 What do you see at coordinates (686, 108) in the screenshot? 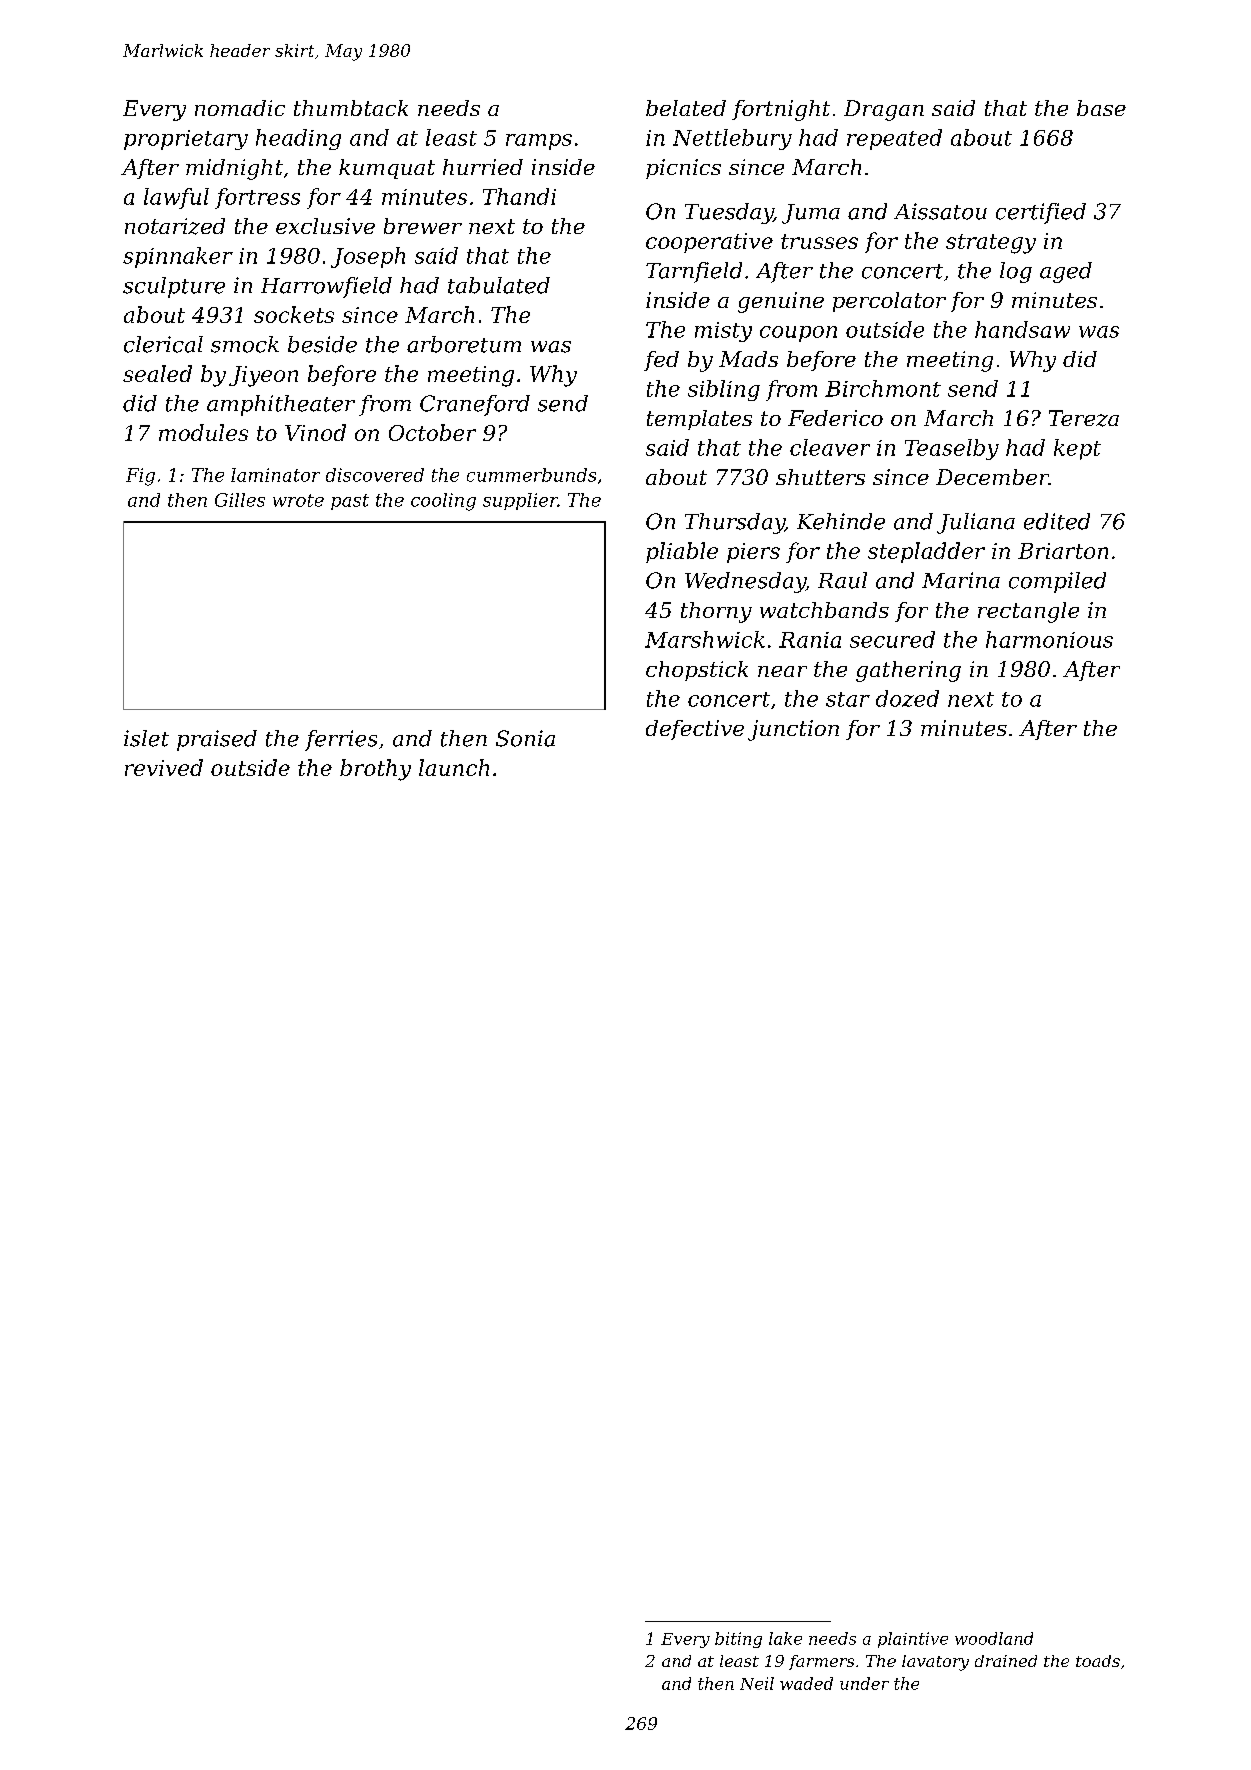
I see `belated` at bounding box center [686, 108].
